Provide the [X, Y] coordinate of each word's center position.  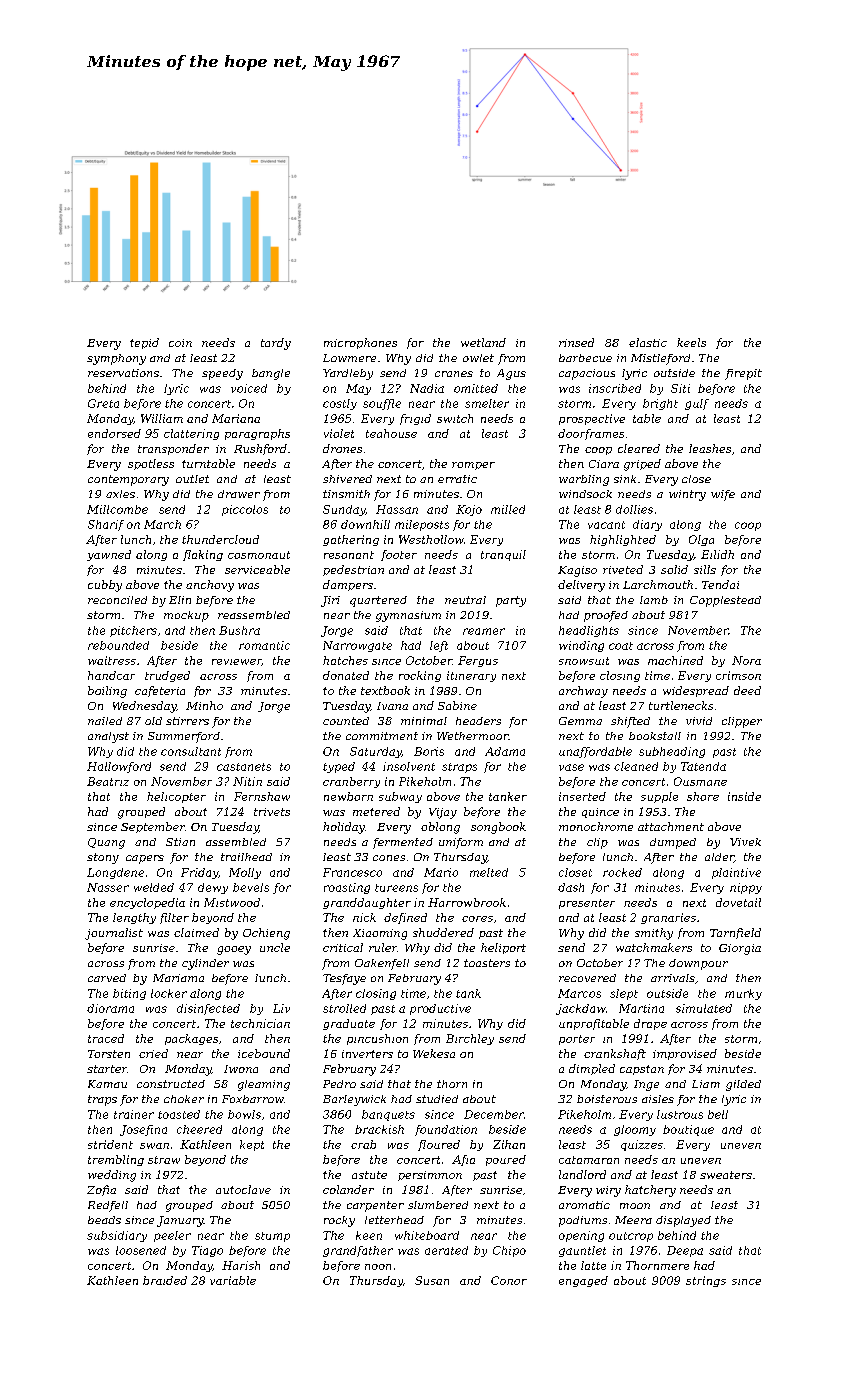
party [511, 601]
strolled [344, 1008]
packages [191, 1039]
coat [621, 646]
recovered [587, 978]
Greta [103, 403]
